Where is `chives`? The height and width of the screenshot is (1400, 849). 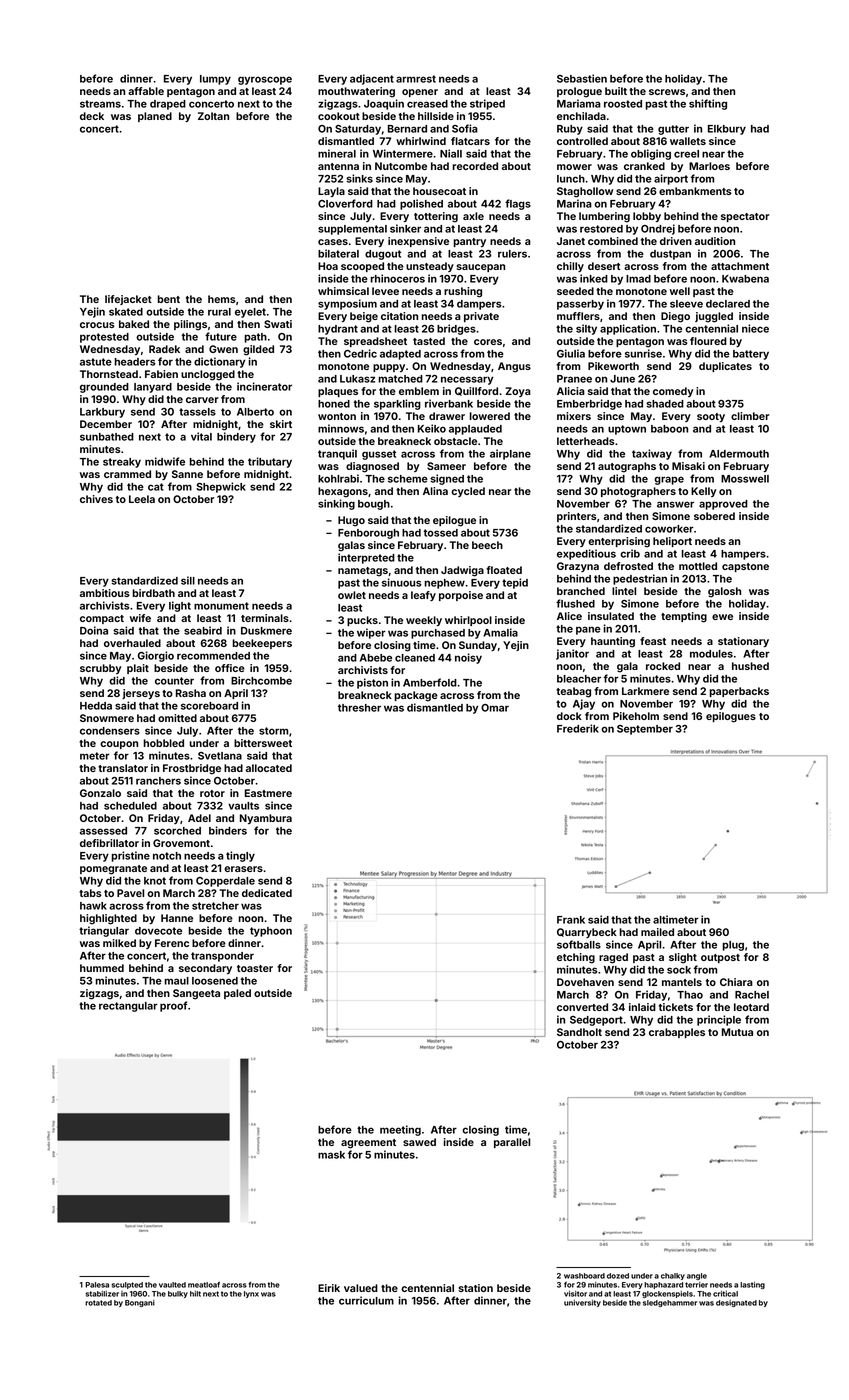 chives is located at coordinates (96, 499).
